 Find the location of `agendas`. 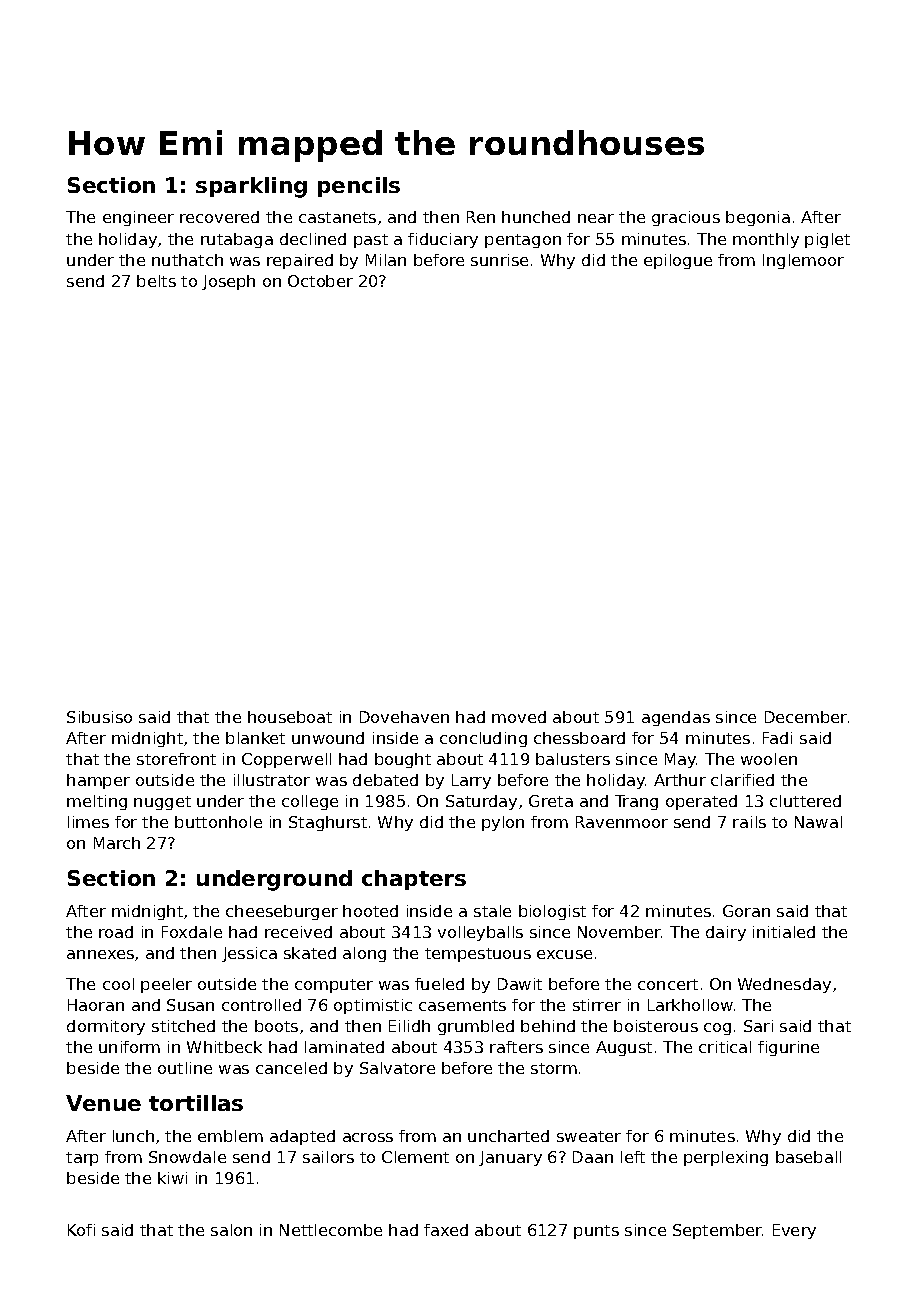

agendas is located at coordinates (676, 718).
